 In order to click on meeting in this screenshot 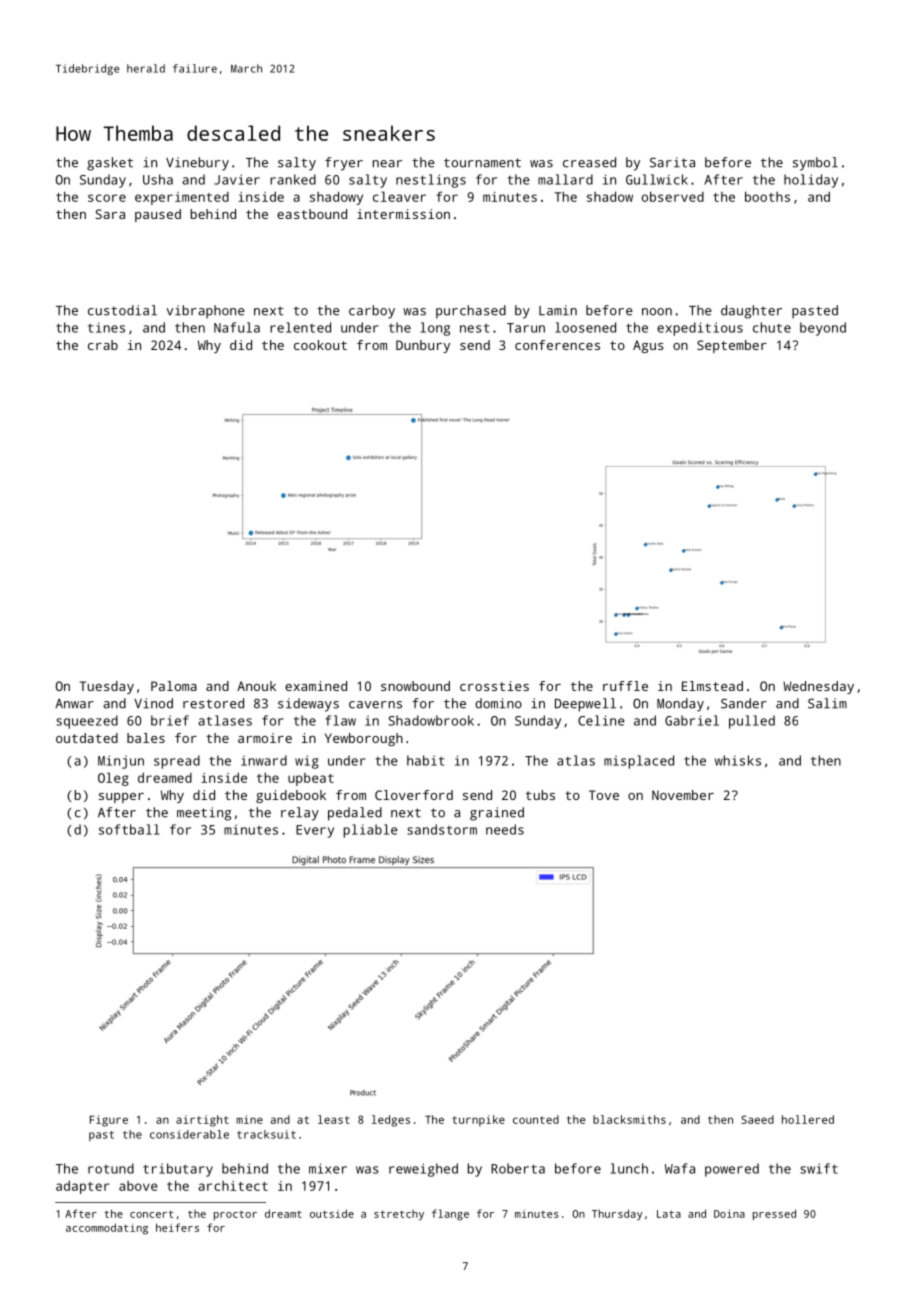, I will do `click(204, 814)`.
